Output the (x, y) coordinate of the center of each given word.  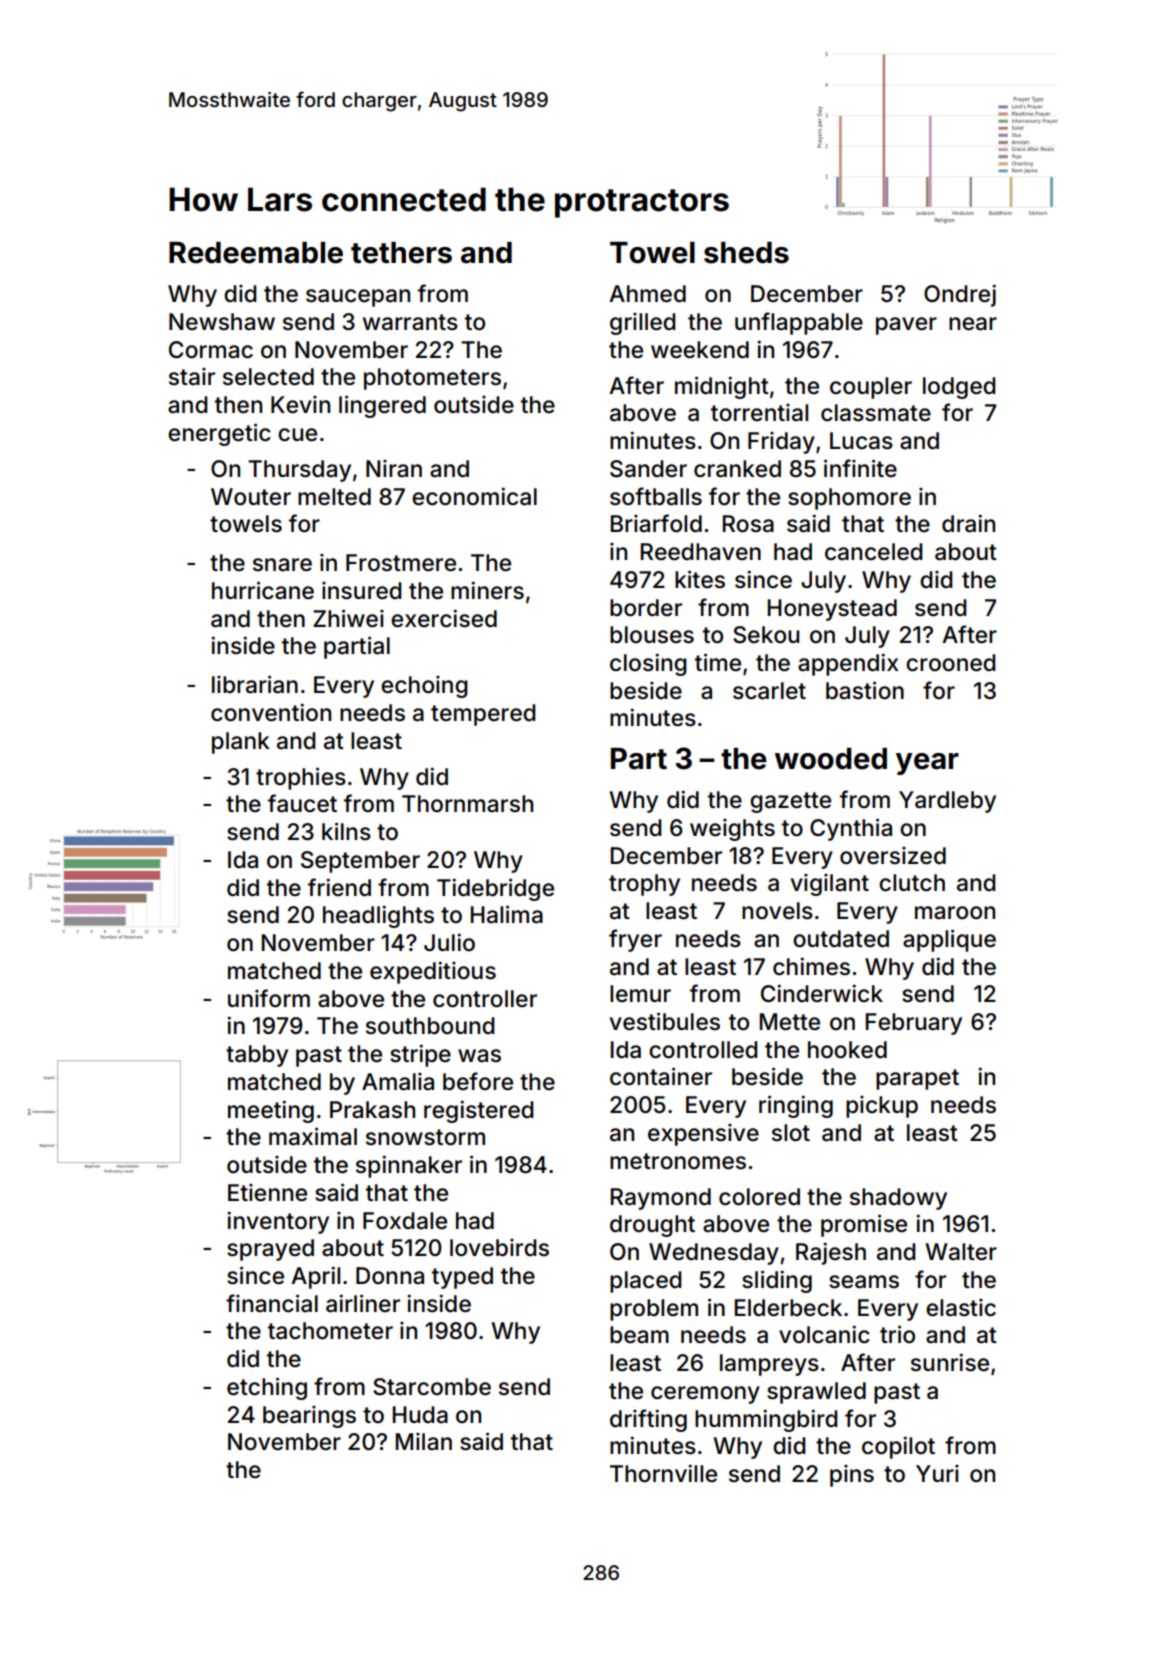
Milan (424, 1441)
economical (474, 496)
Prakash (372, 1110)
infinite (860, 468)
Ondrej (960, 295)
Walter (961, 1252)
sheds (746, 253)
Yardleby (947, 802)
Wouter (251, 497)
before (478, 1081)
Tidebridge (495, 889)
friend (339, 887)
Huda (420, 1415)
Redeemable (256, 253)
